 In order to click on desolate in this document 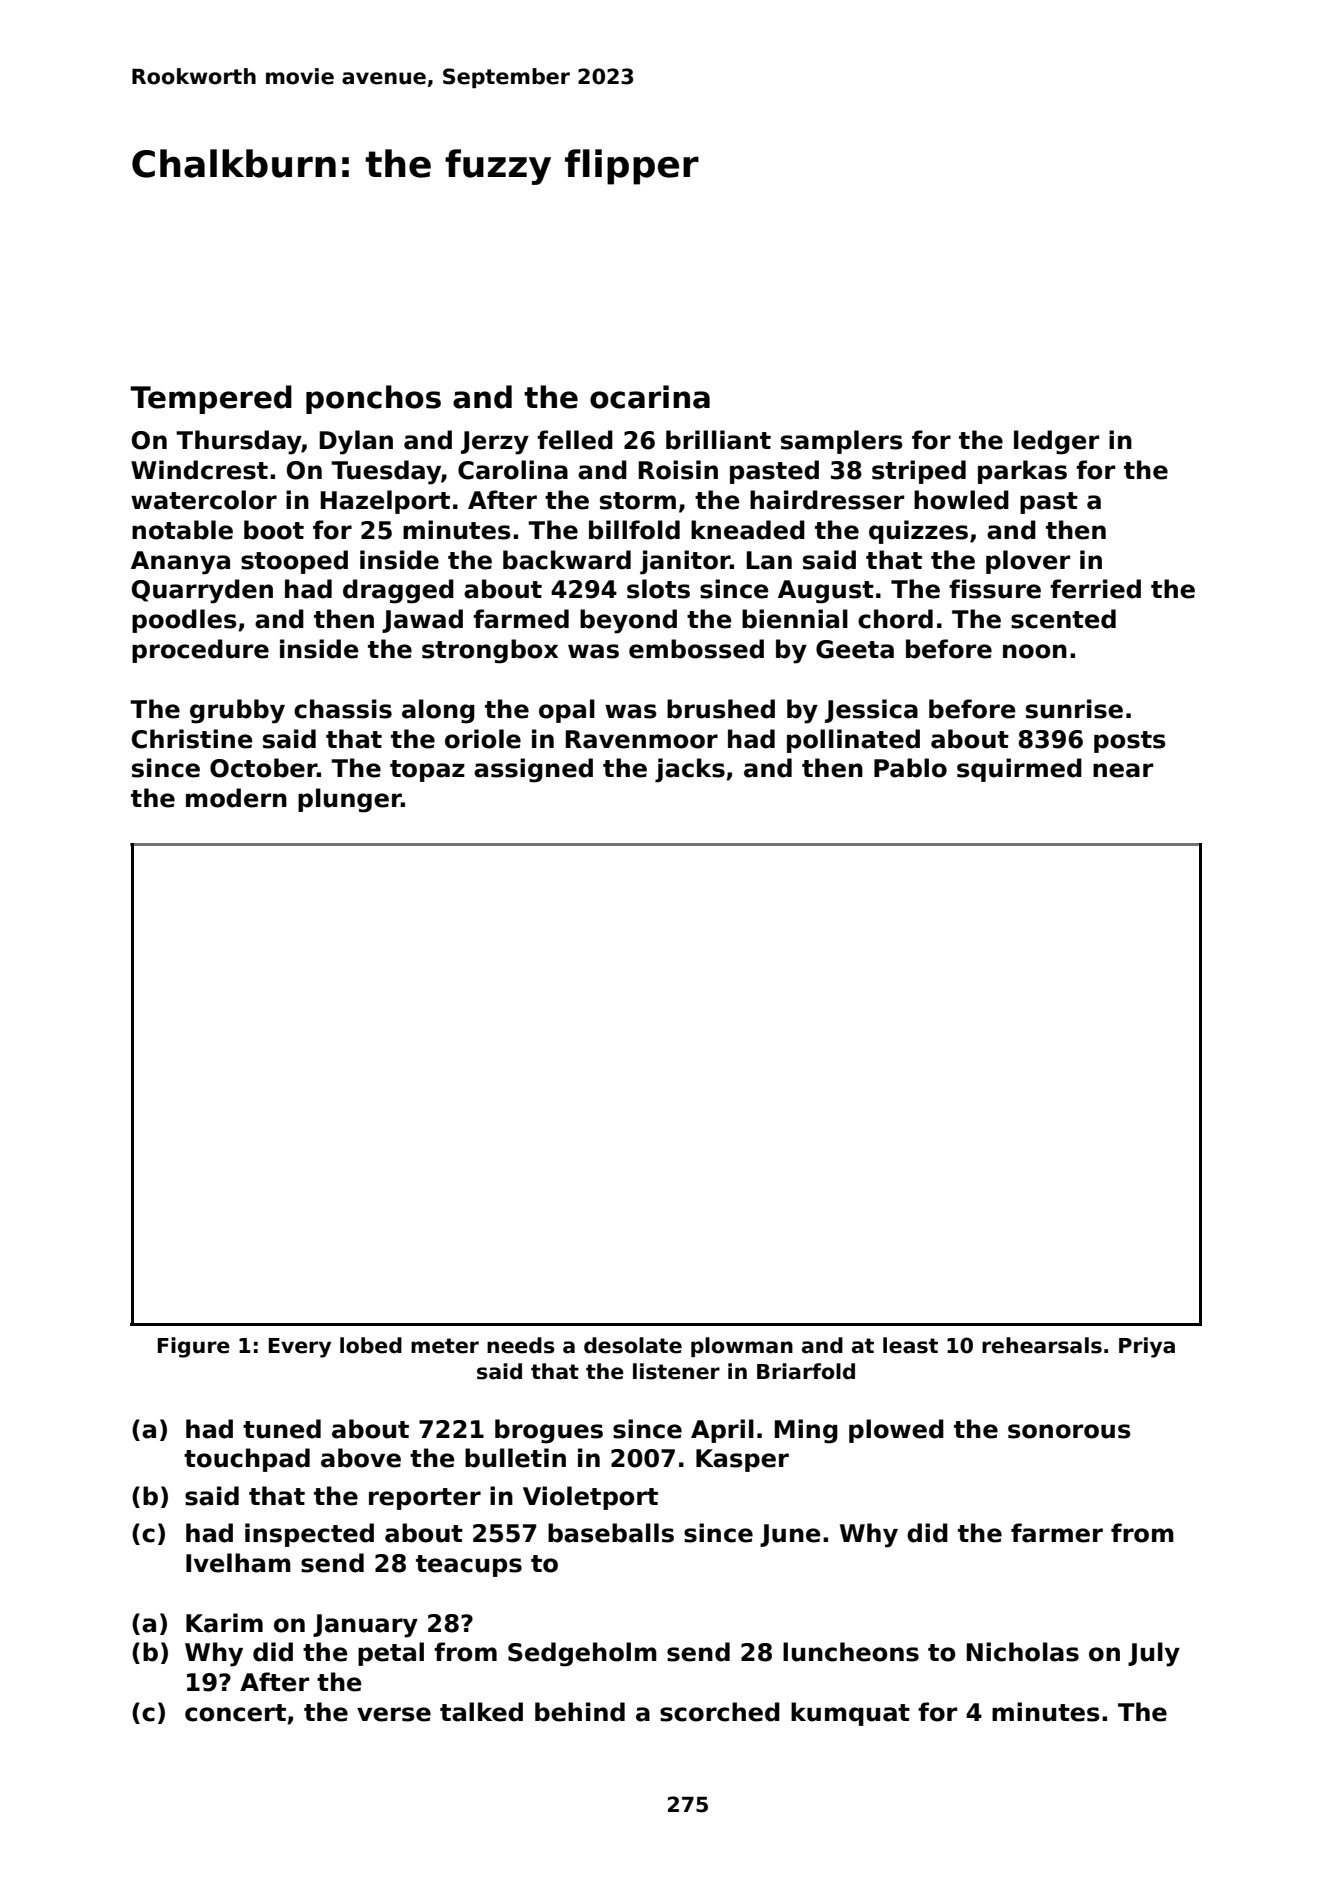, I will do `click(633, 1345)`.
